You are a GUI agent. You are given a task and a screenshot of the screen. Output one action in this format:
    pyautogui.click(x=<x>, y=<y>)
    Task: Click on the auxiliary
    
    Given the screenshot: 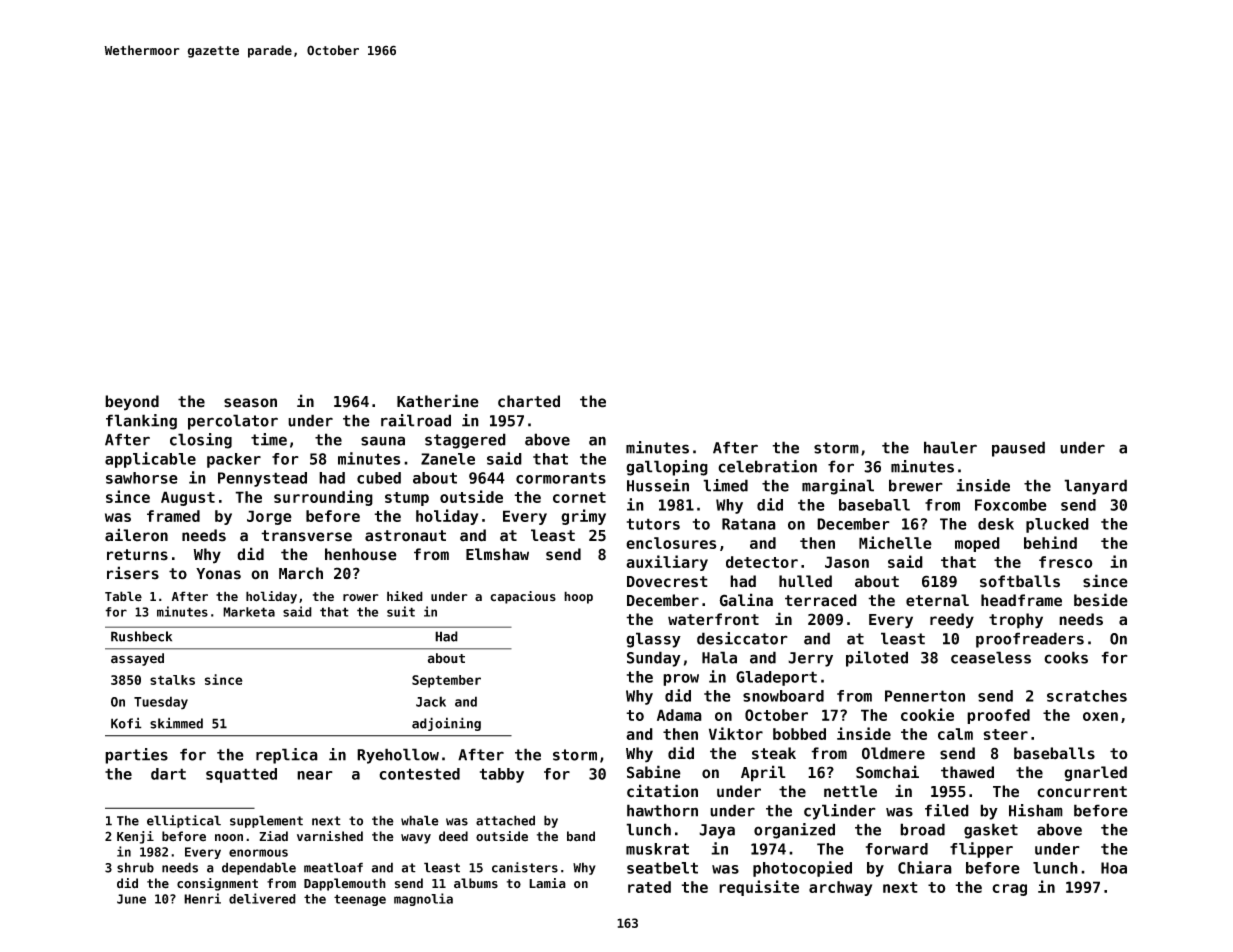 What is the action you would take?
    pyautogui.click(x=667, y=563)
